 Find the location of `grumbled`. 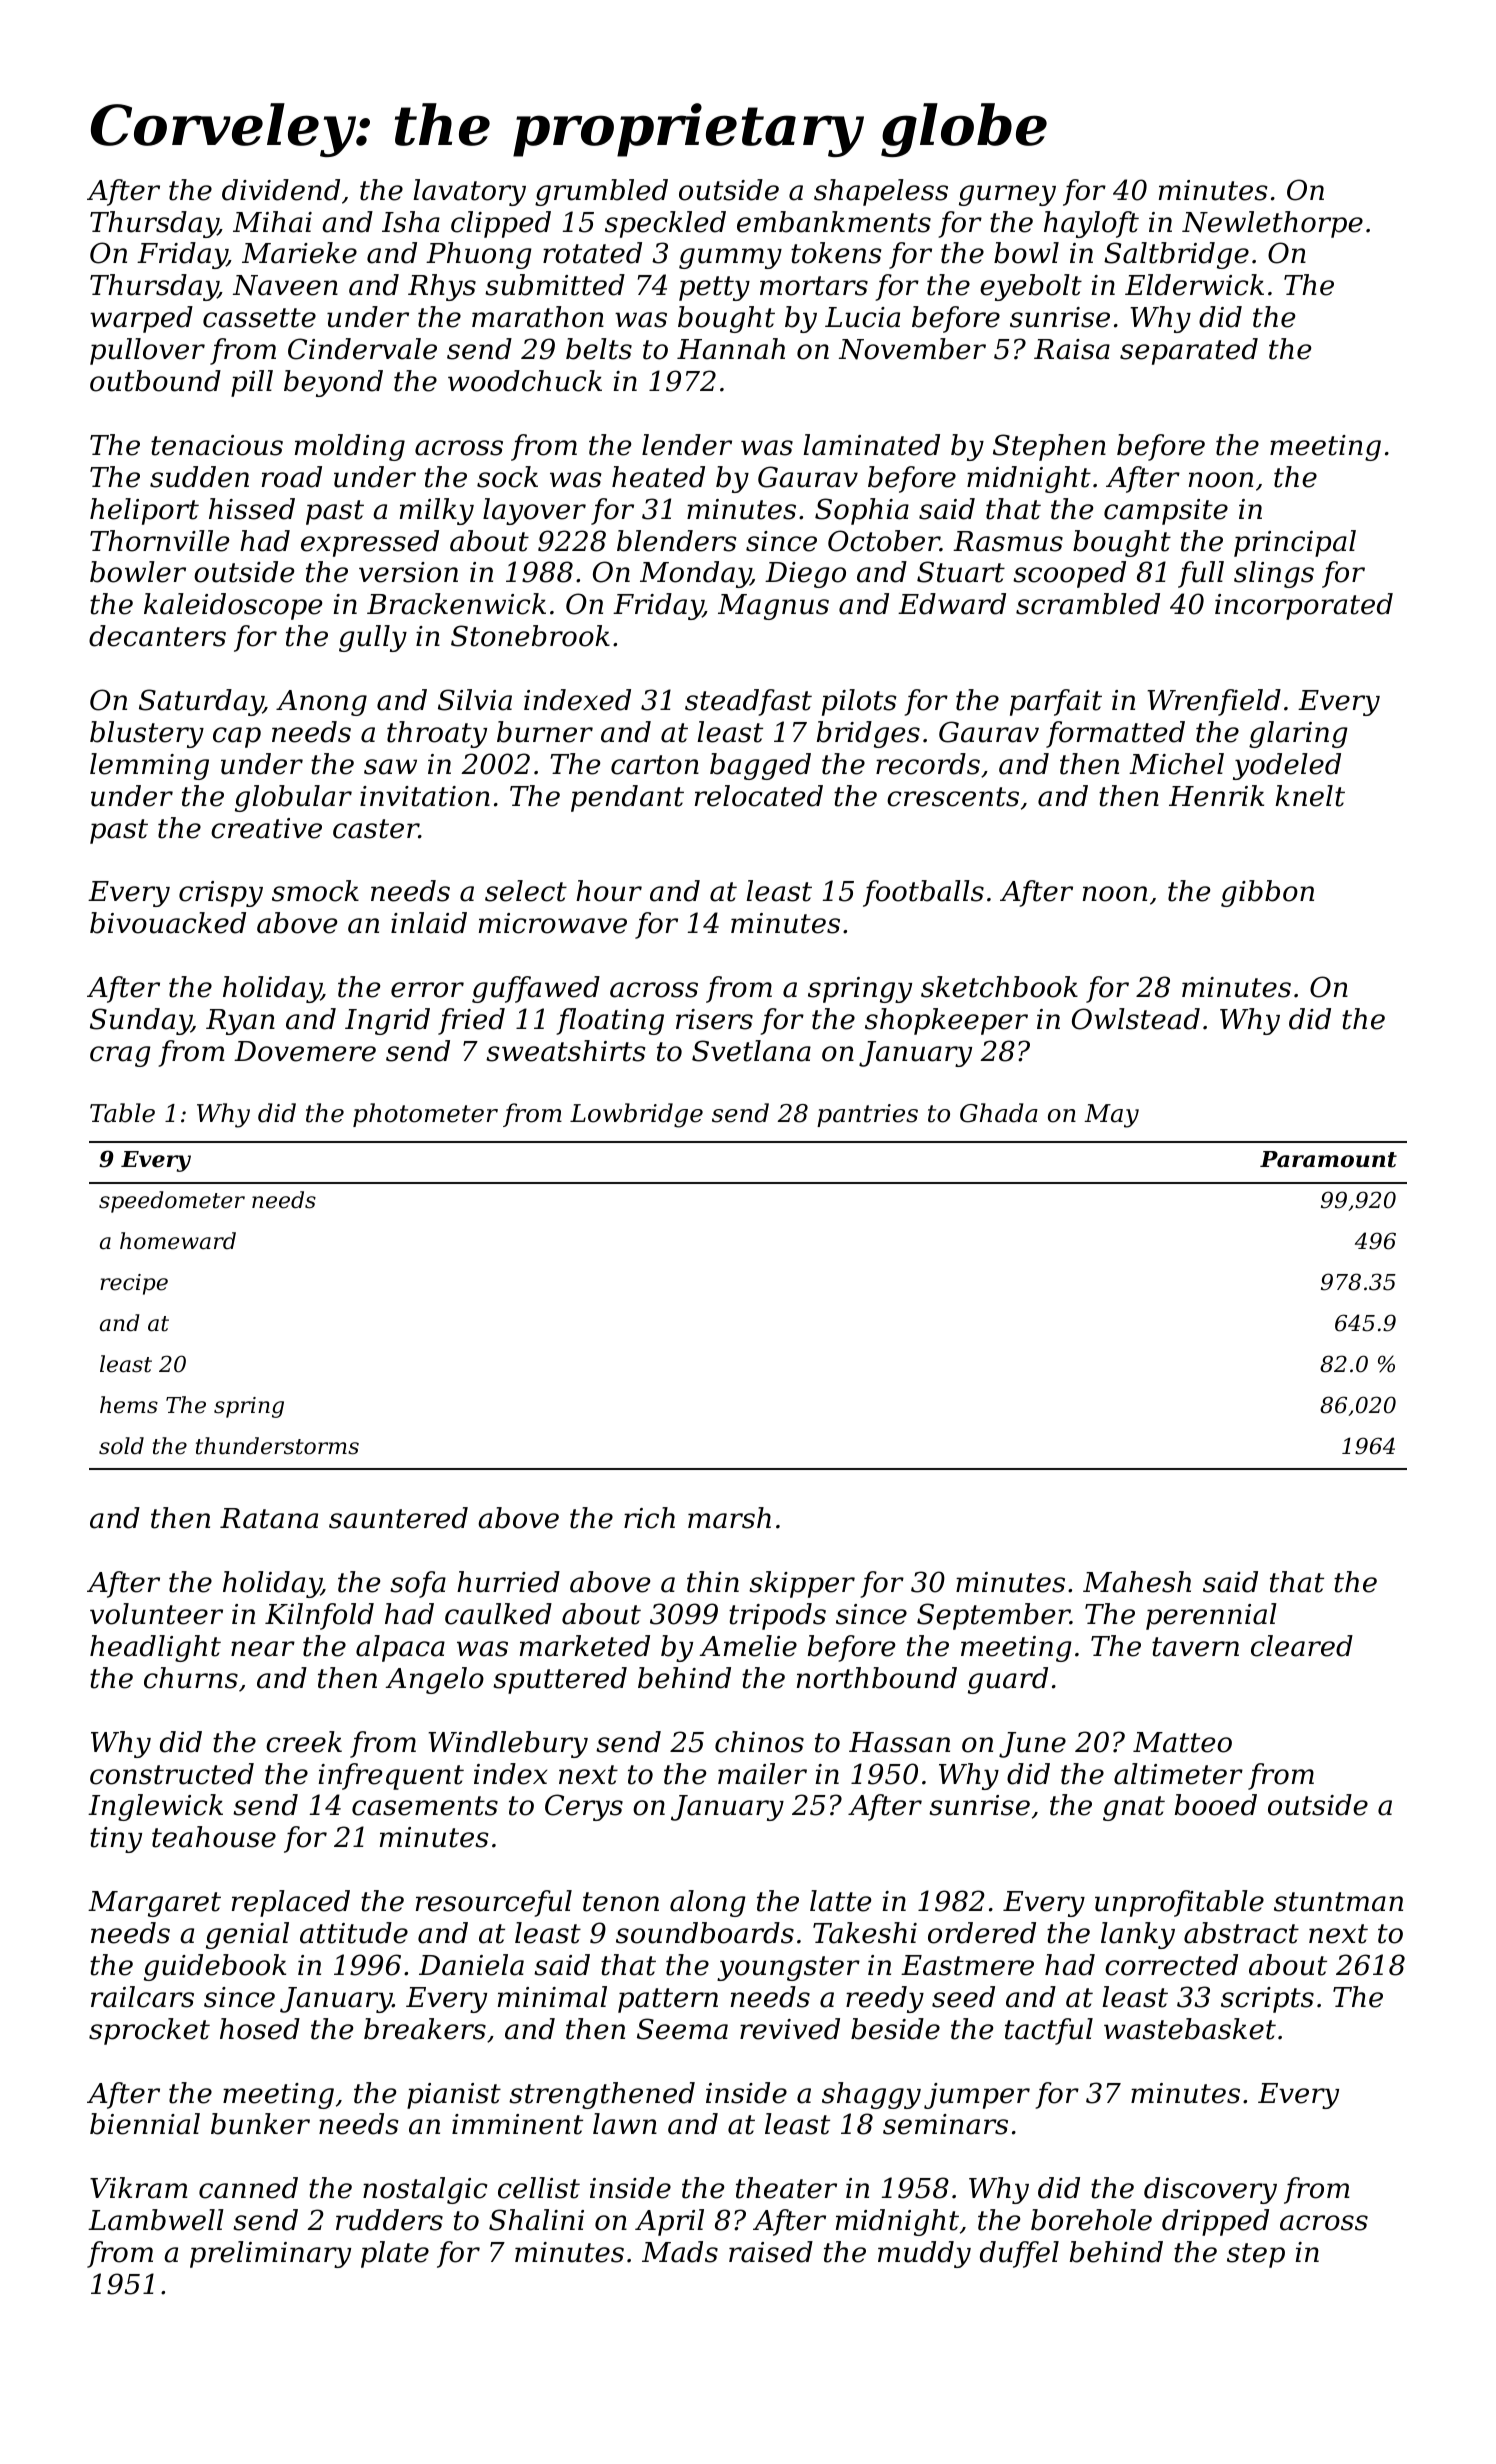

grumbled is located at coordinates (601, 192).
